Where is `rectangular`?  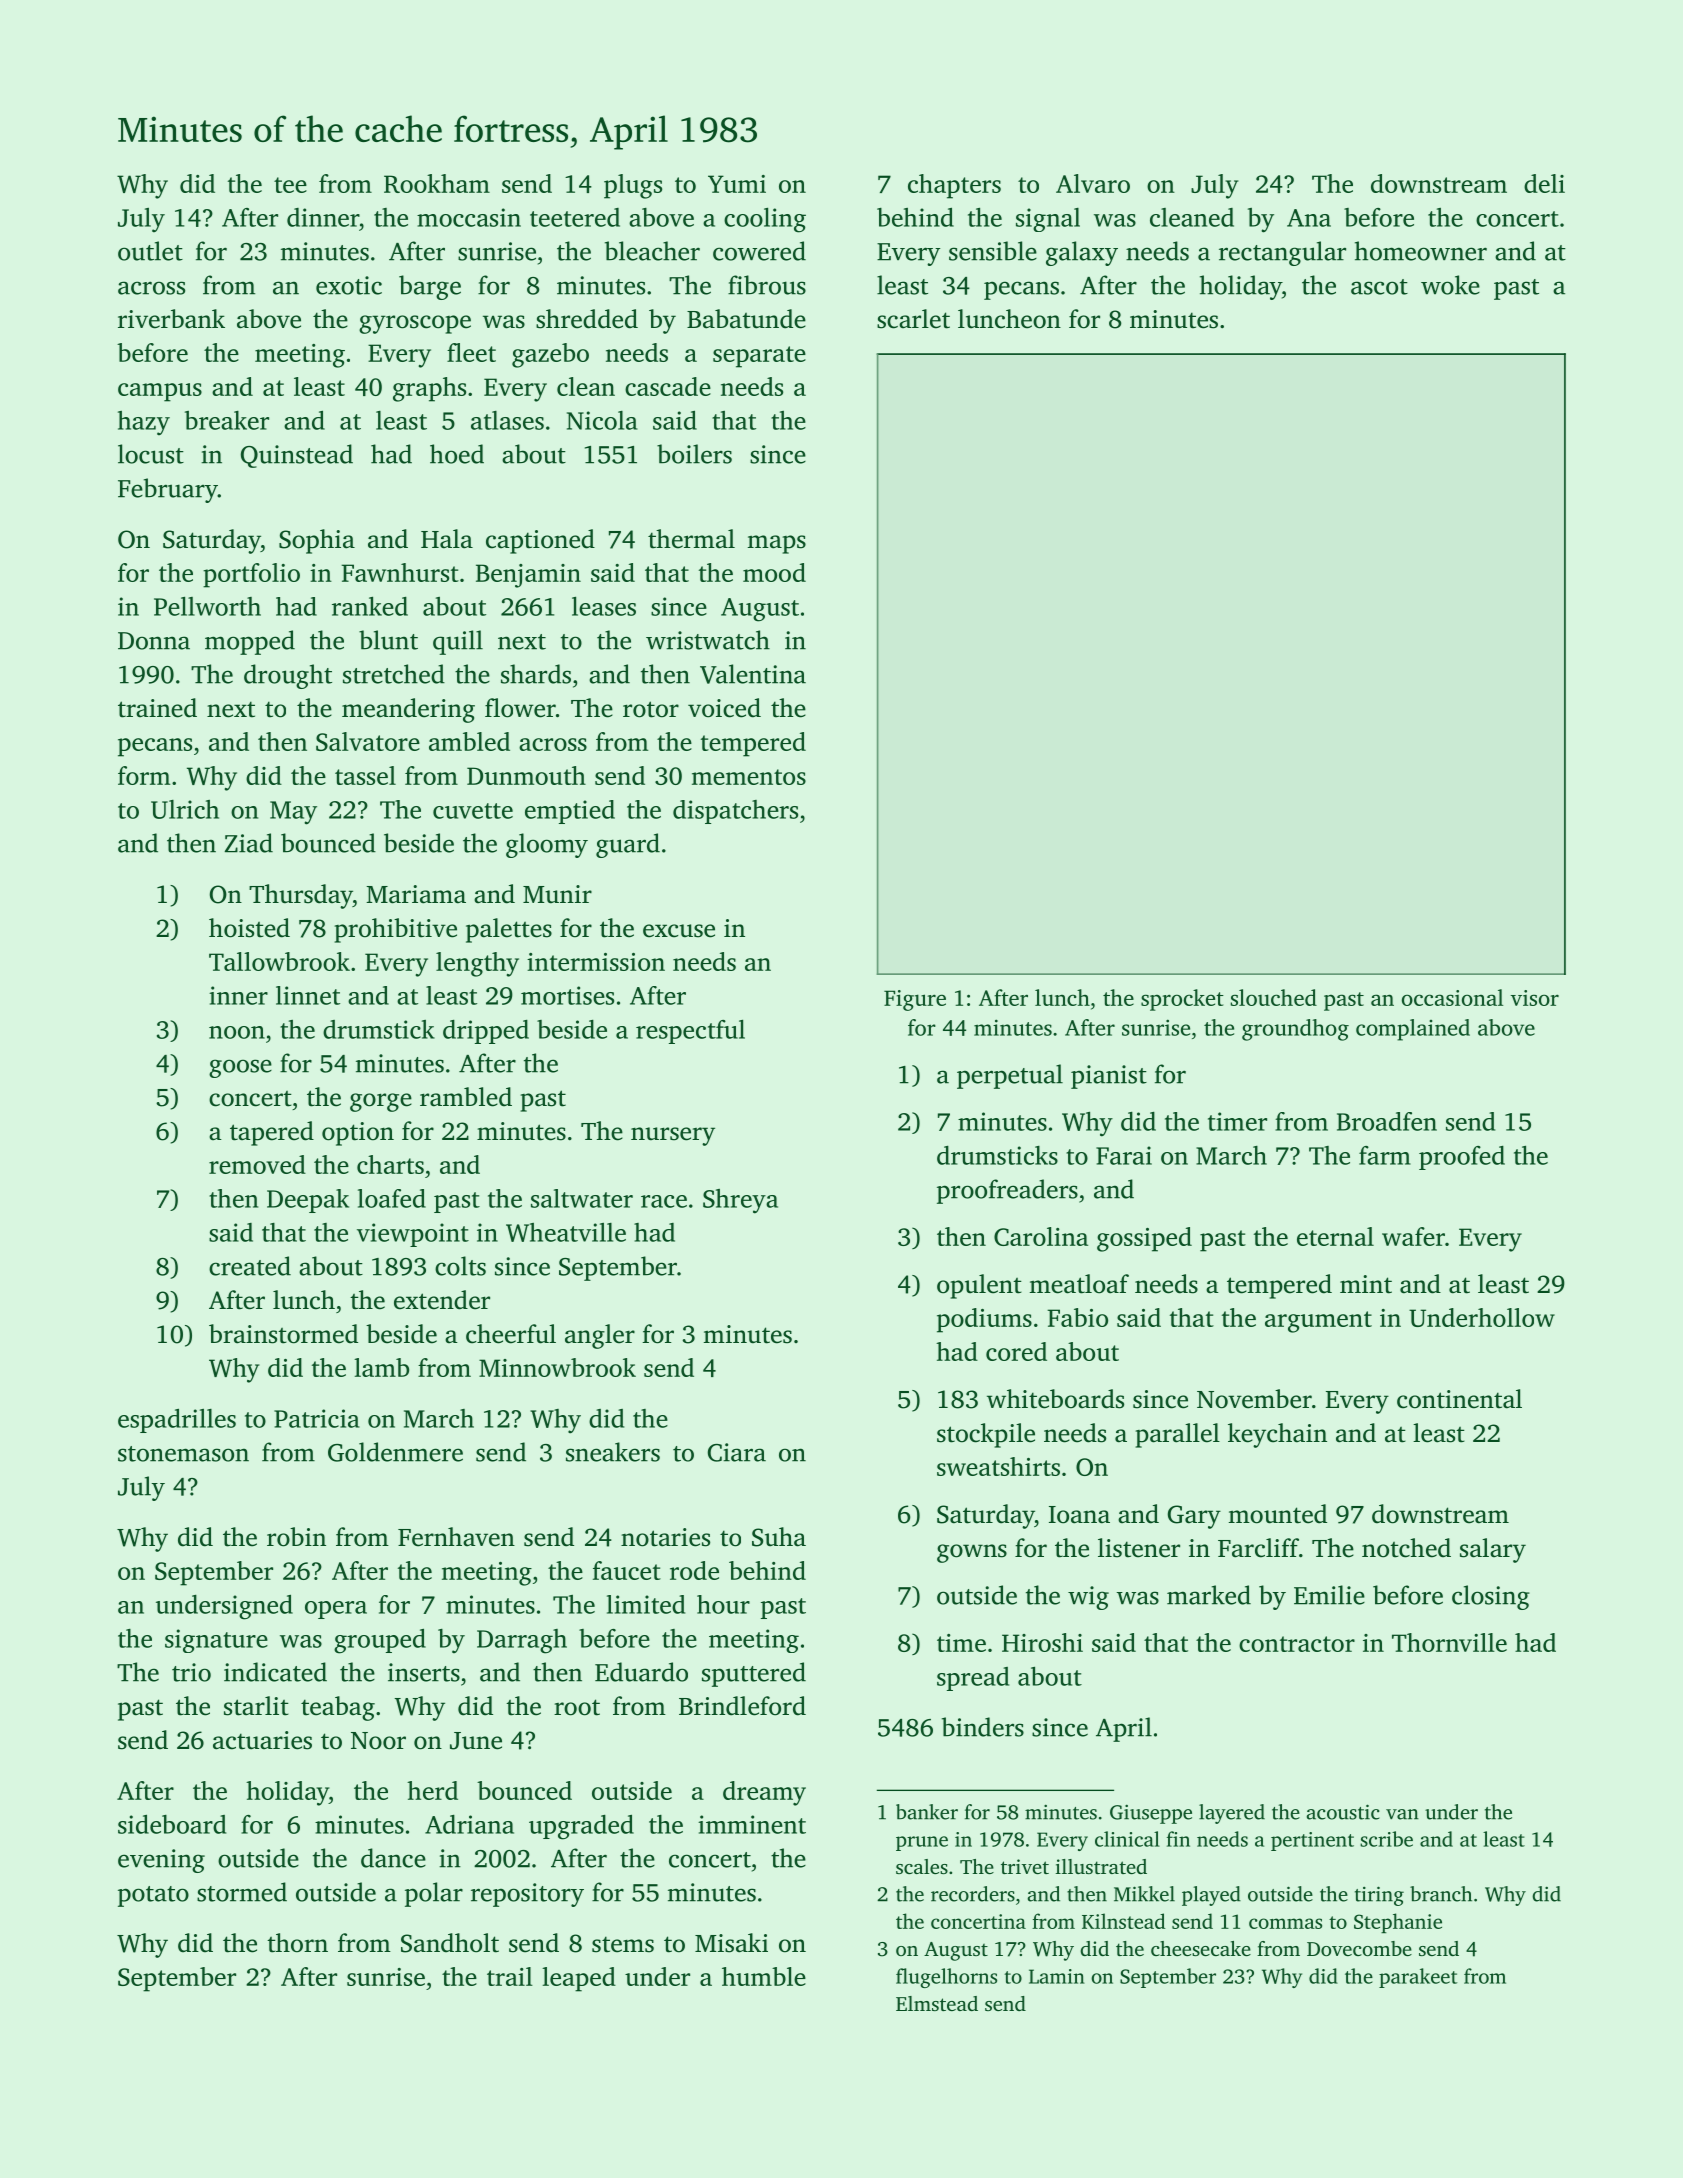 rectangular is located at coordinates (1282, 253).
